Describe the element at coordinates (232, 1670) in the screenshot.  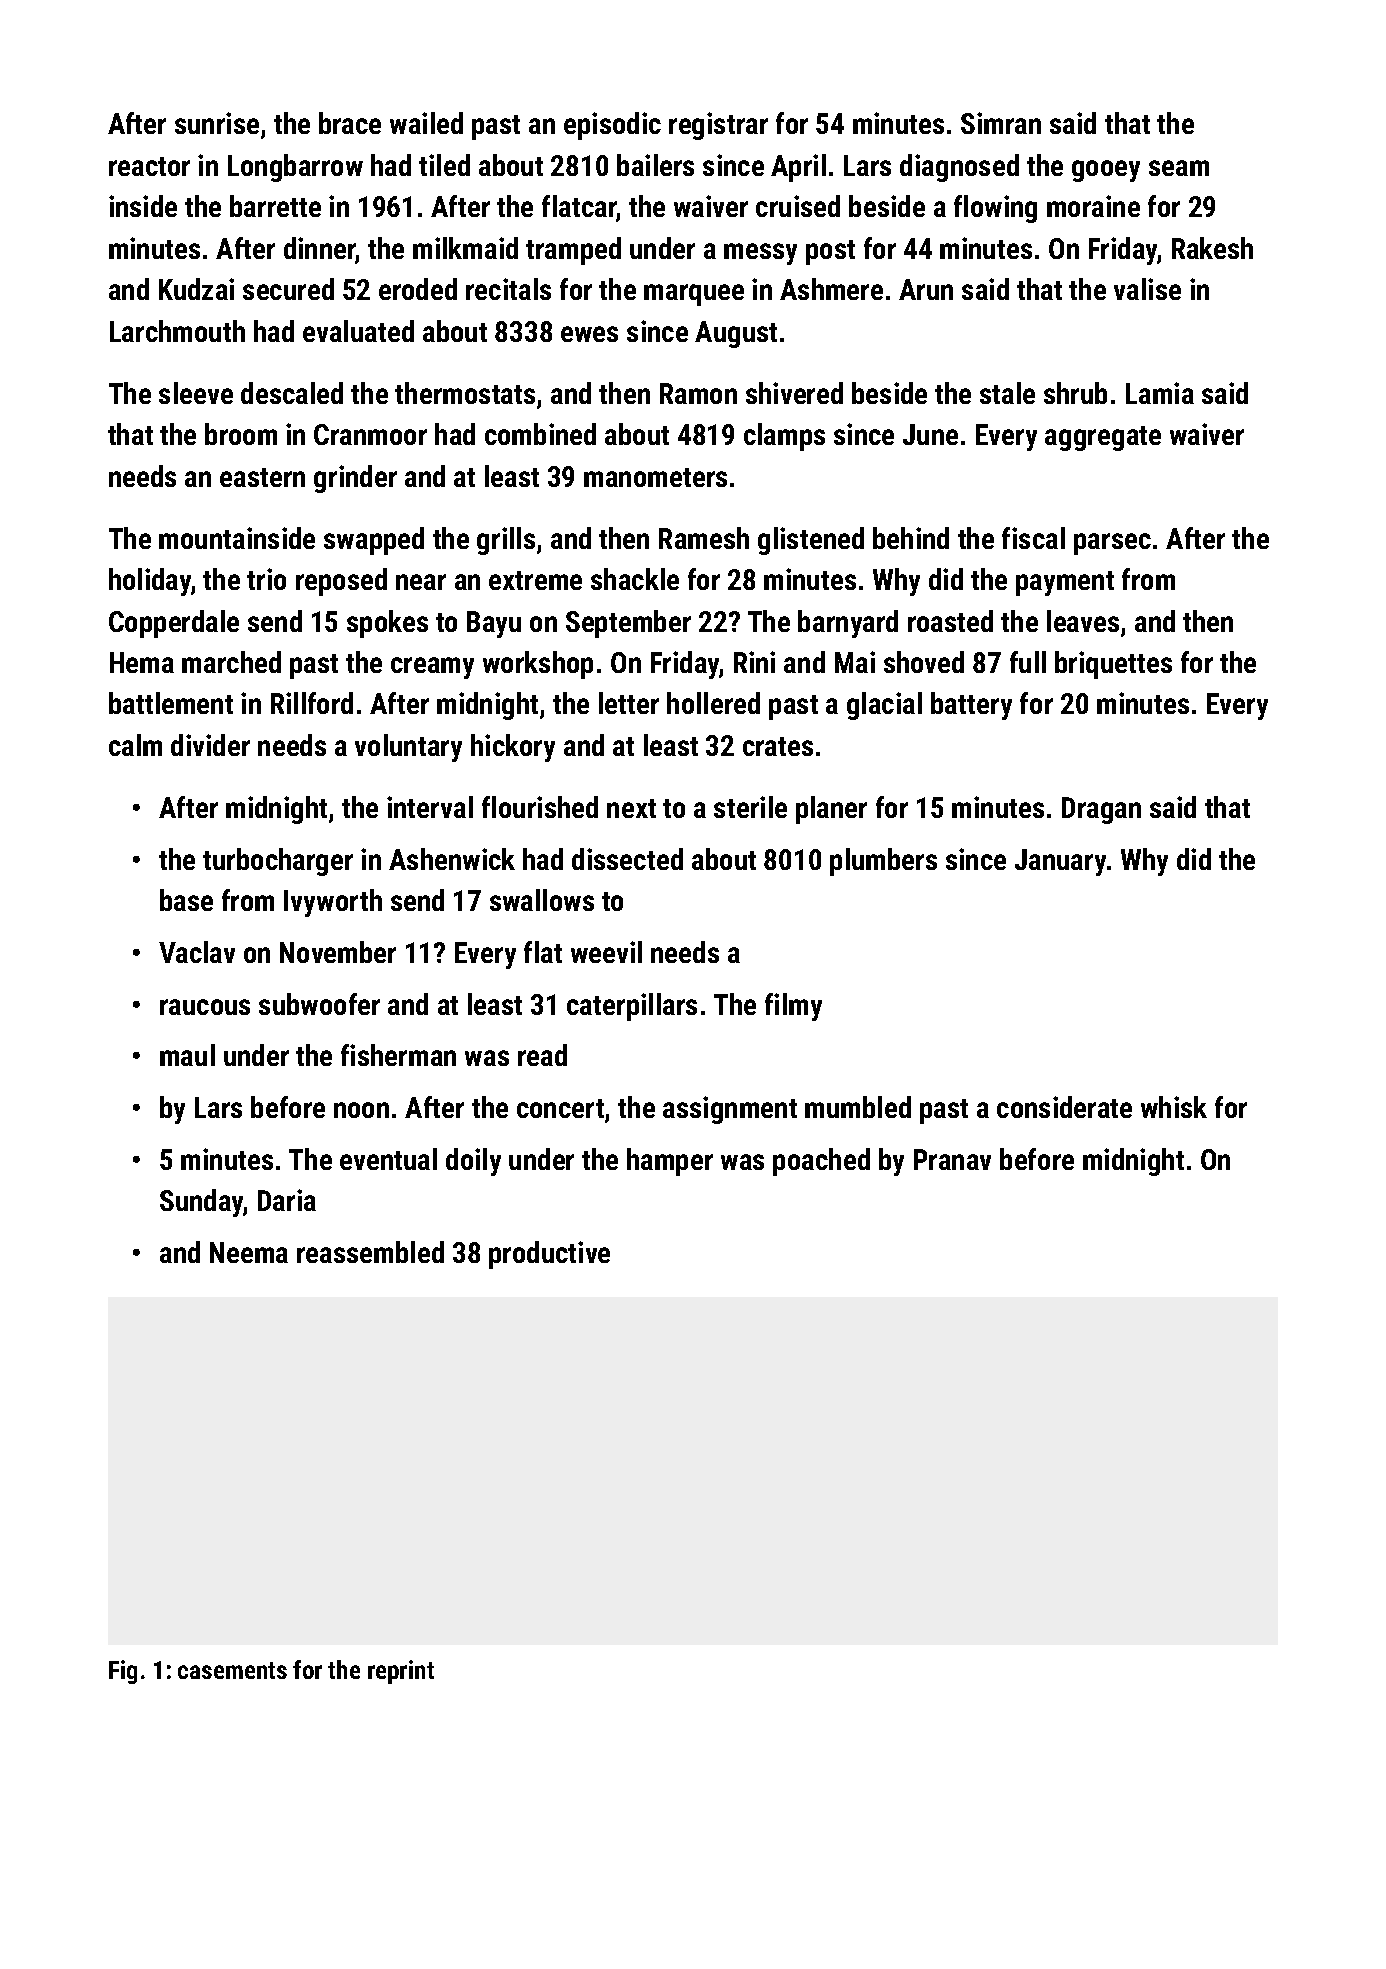
I see `casements` at that location.
